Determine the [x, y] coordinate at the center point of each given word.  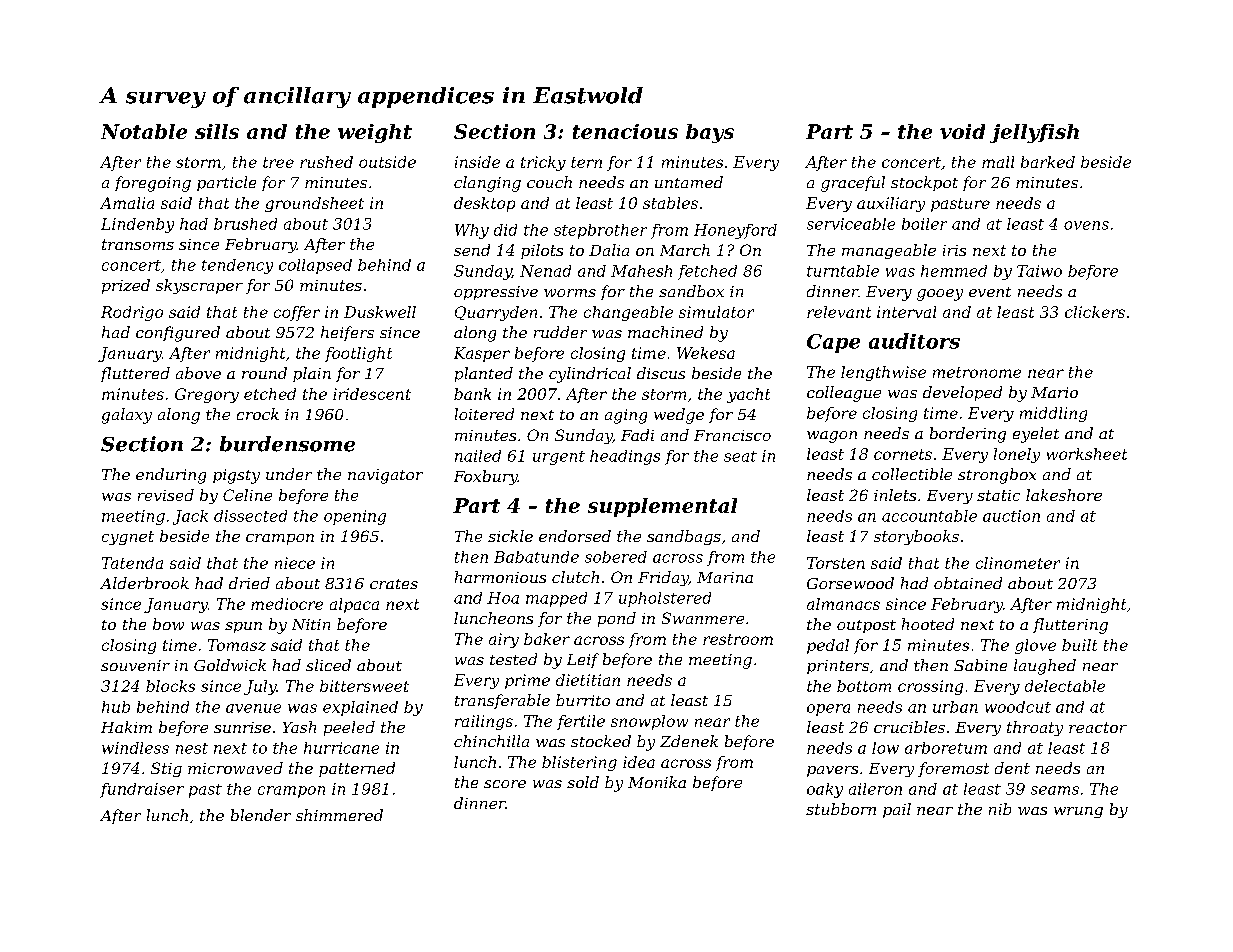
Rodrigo [132, 313]
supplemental [662, 507]
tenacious [625, 131]
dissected [250, 516]
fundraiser [142, 790]
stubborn [841, 809]
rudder [560, 332]
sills [217, 131]
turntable [843, 271]
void [962, 131]
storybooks [916, 537]
